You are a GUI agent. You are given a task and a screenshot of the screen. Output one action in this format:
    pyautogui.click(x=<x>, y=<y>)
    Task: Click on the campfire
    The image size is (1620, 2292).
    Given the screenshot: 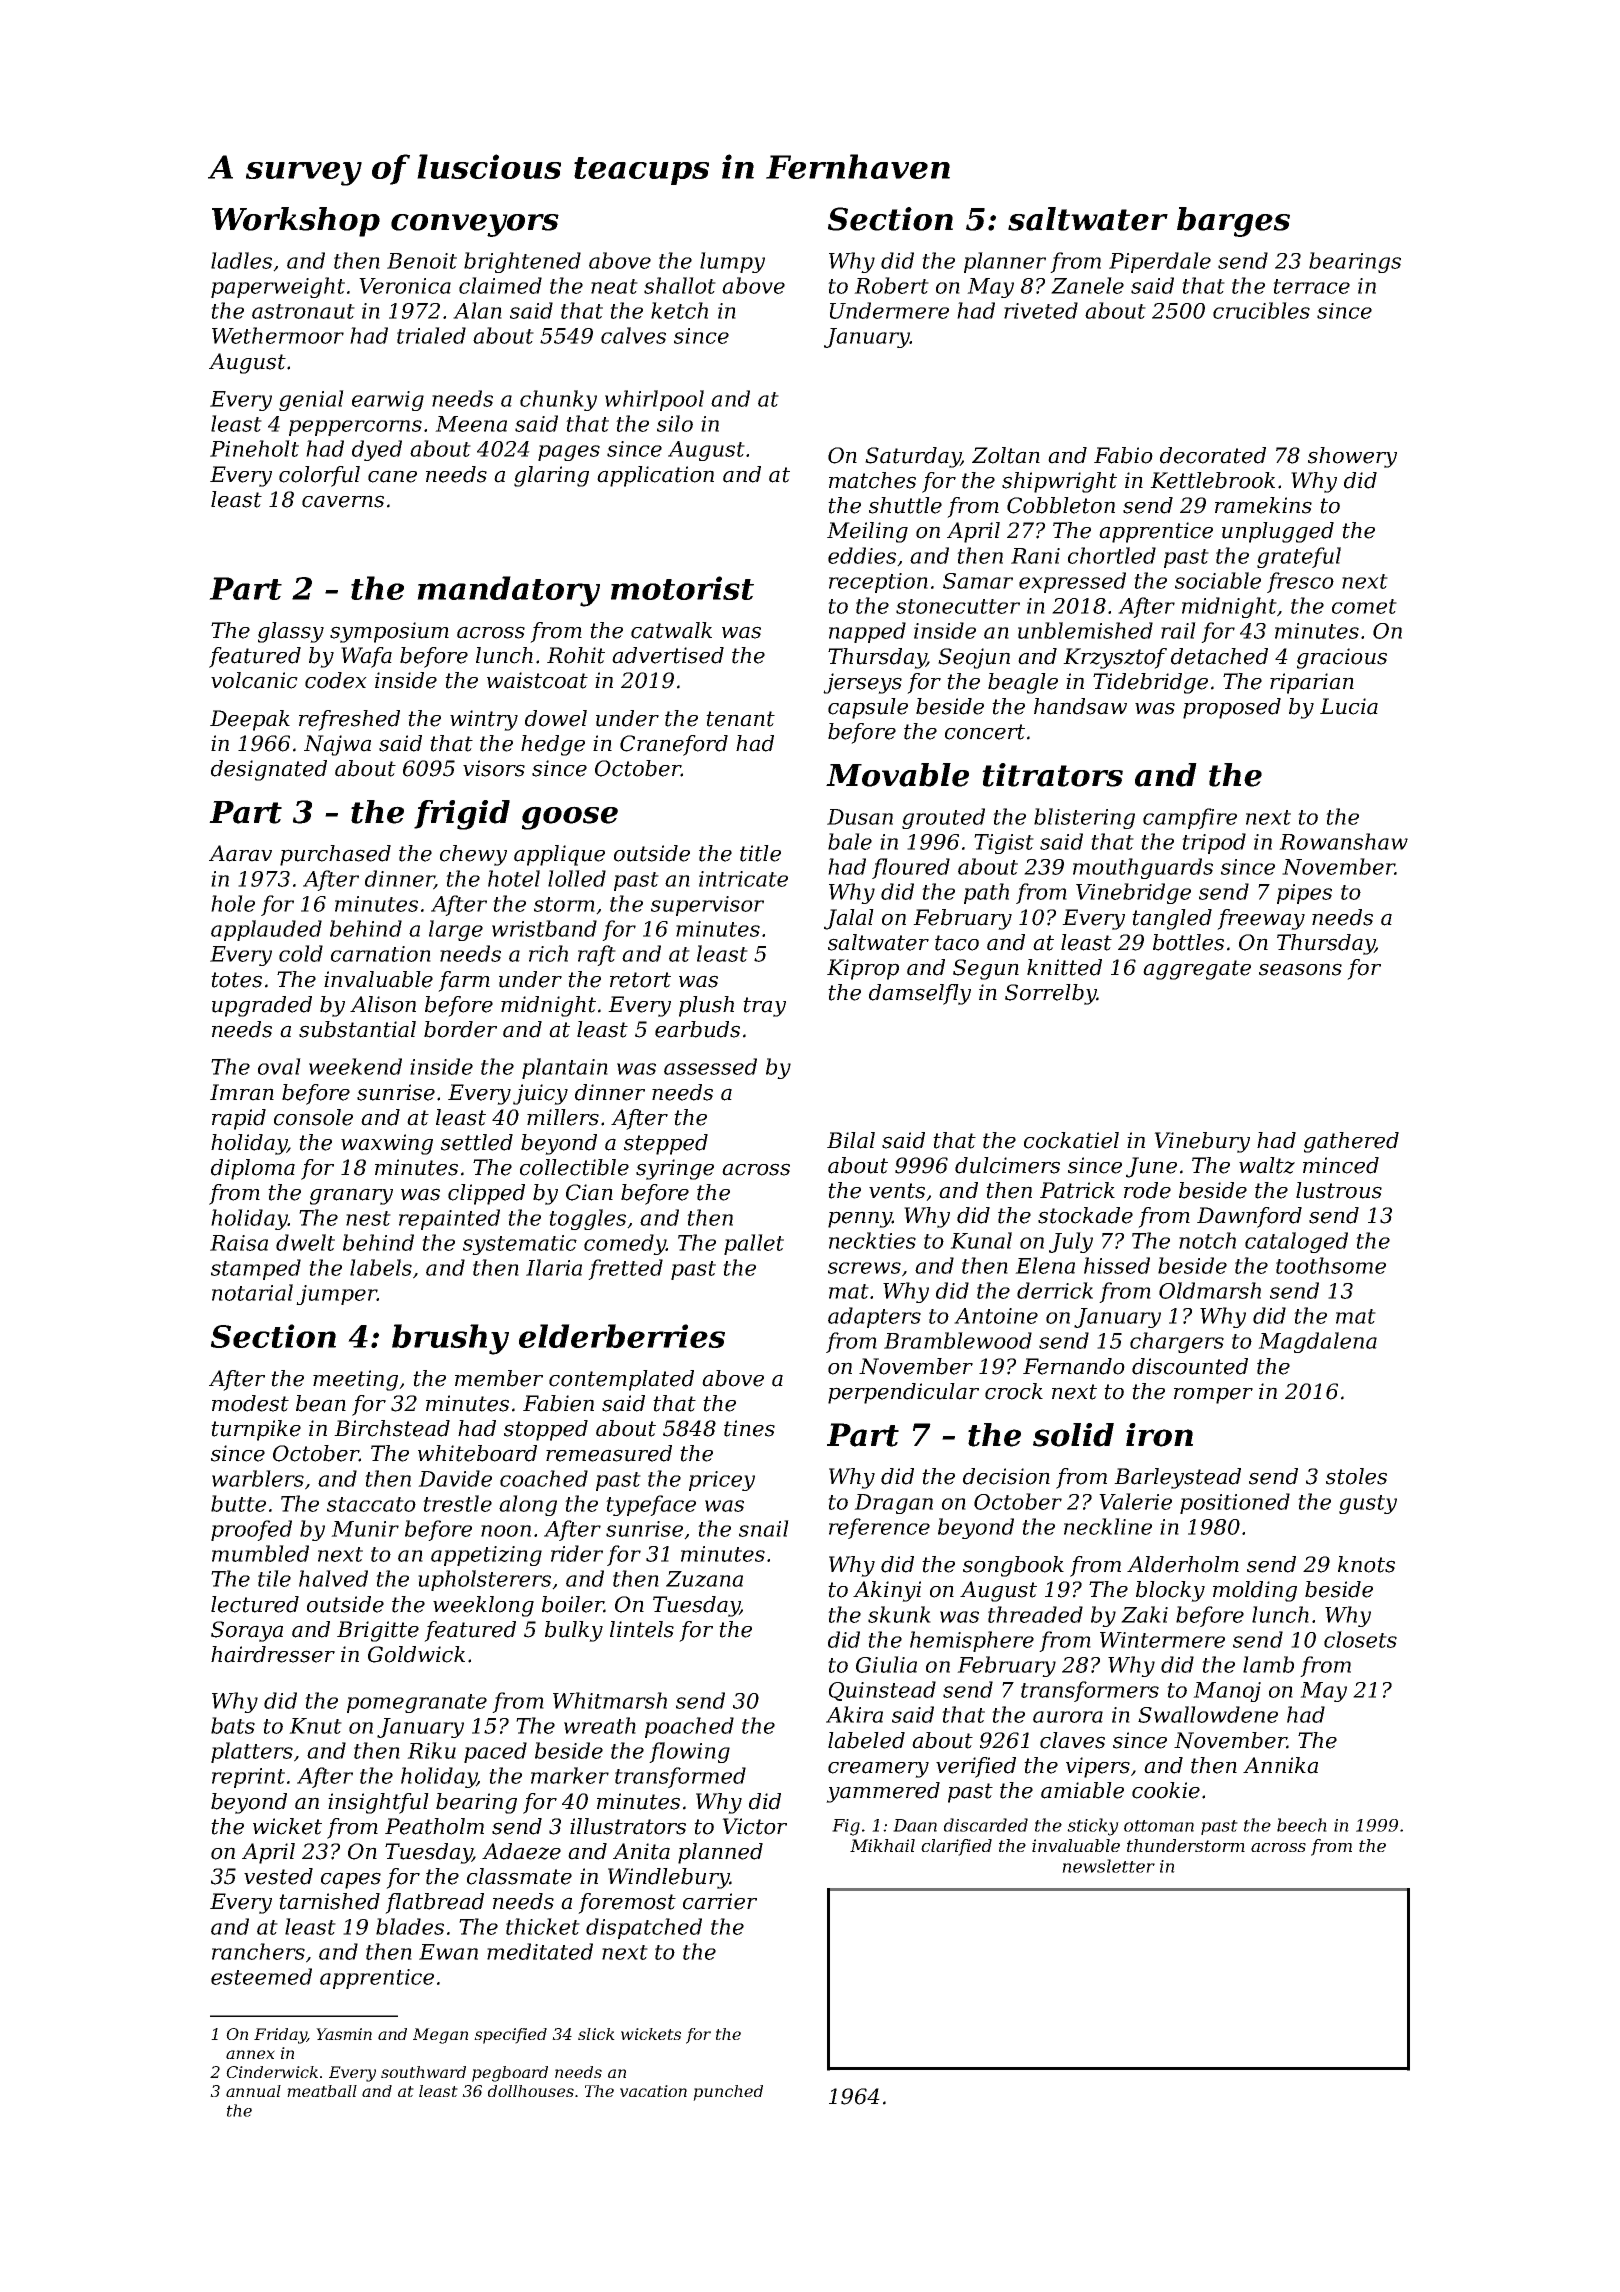 What is the action you would take?
    pyautogui.click(x=1190, y=818)
